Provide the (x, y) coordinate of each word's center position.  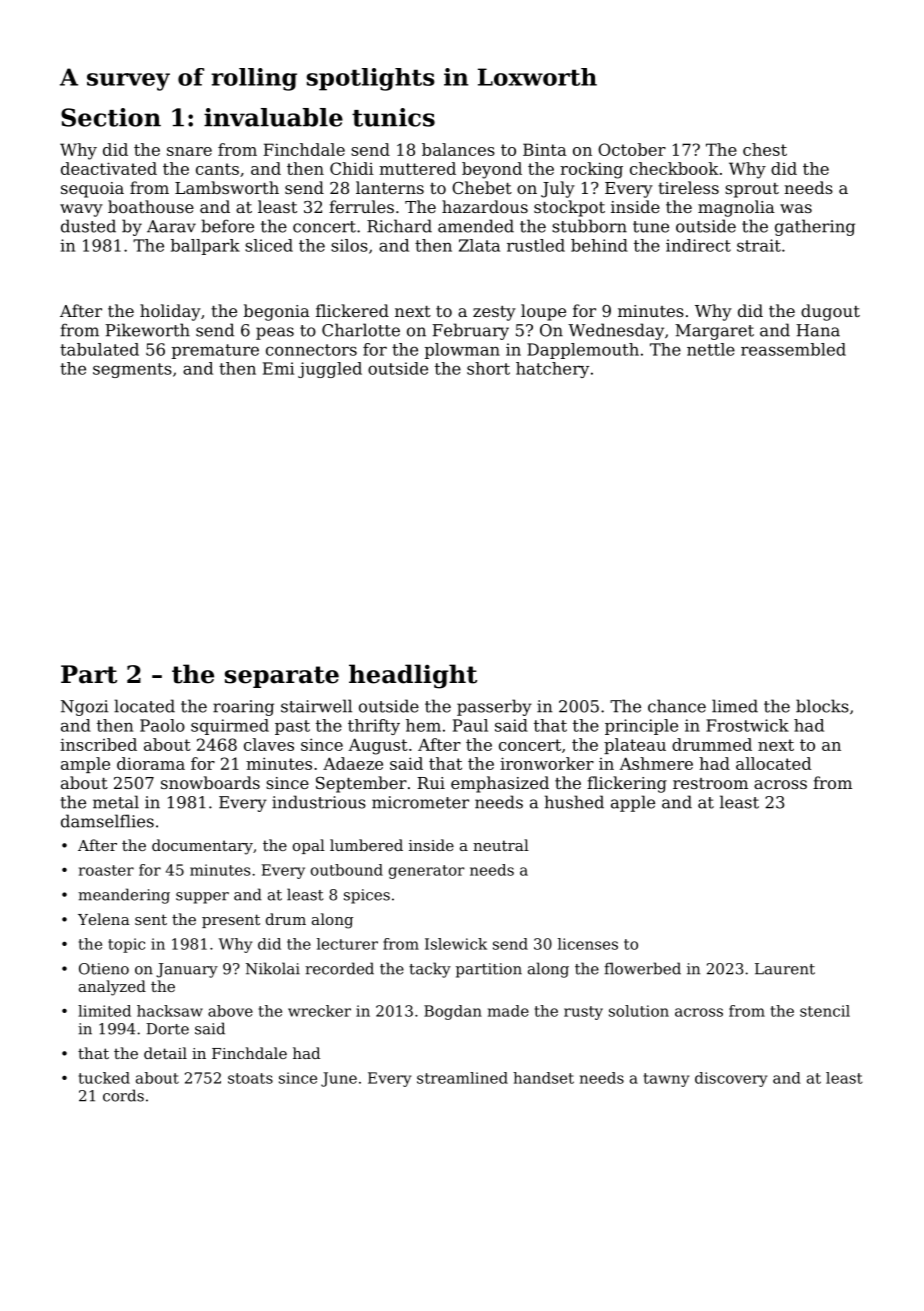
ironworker (547, 763)
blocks (822, 706)
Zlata (479, 245)
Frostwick (747, 725)
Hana (818, 330)
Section (111, 117)
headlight (413, 676)
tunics (393, 117)
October (632, 149)
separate (282, 677)
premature (215, 351)
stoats (250, 1078)
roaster (106, 870)
